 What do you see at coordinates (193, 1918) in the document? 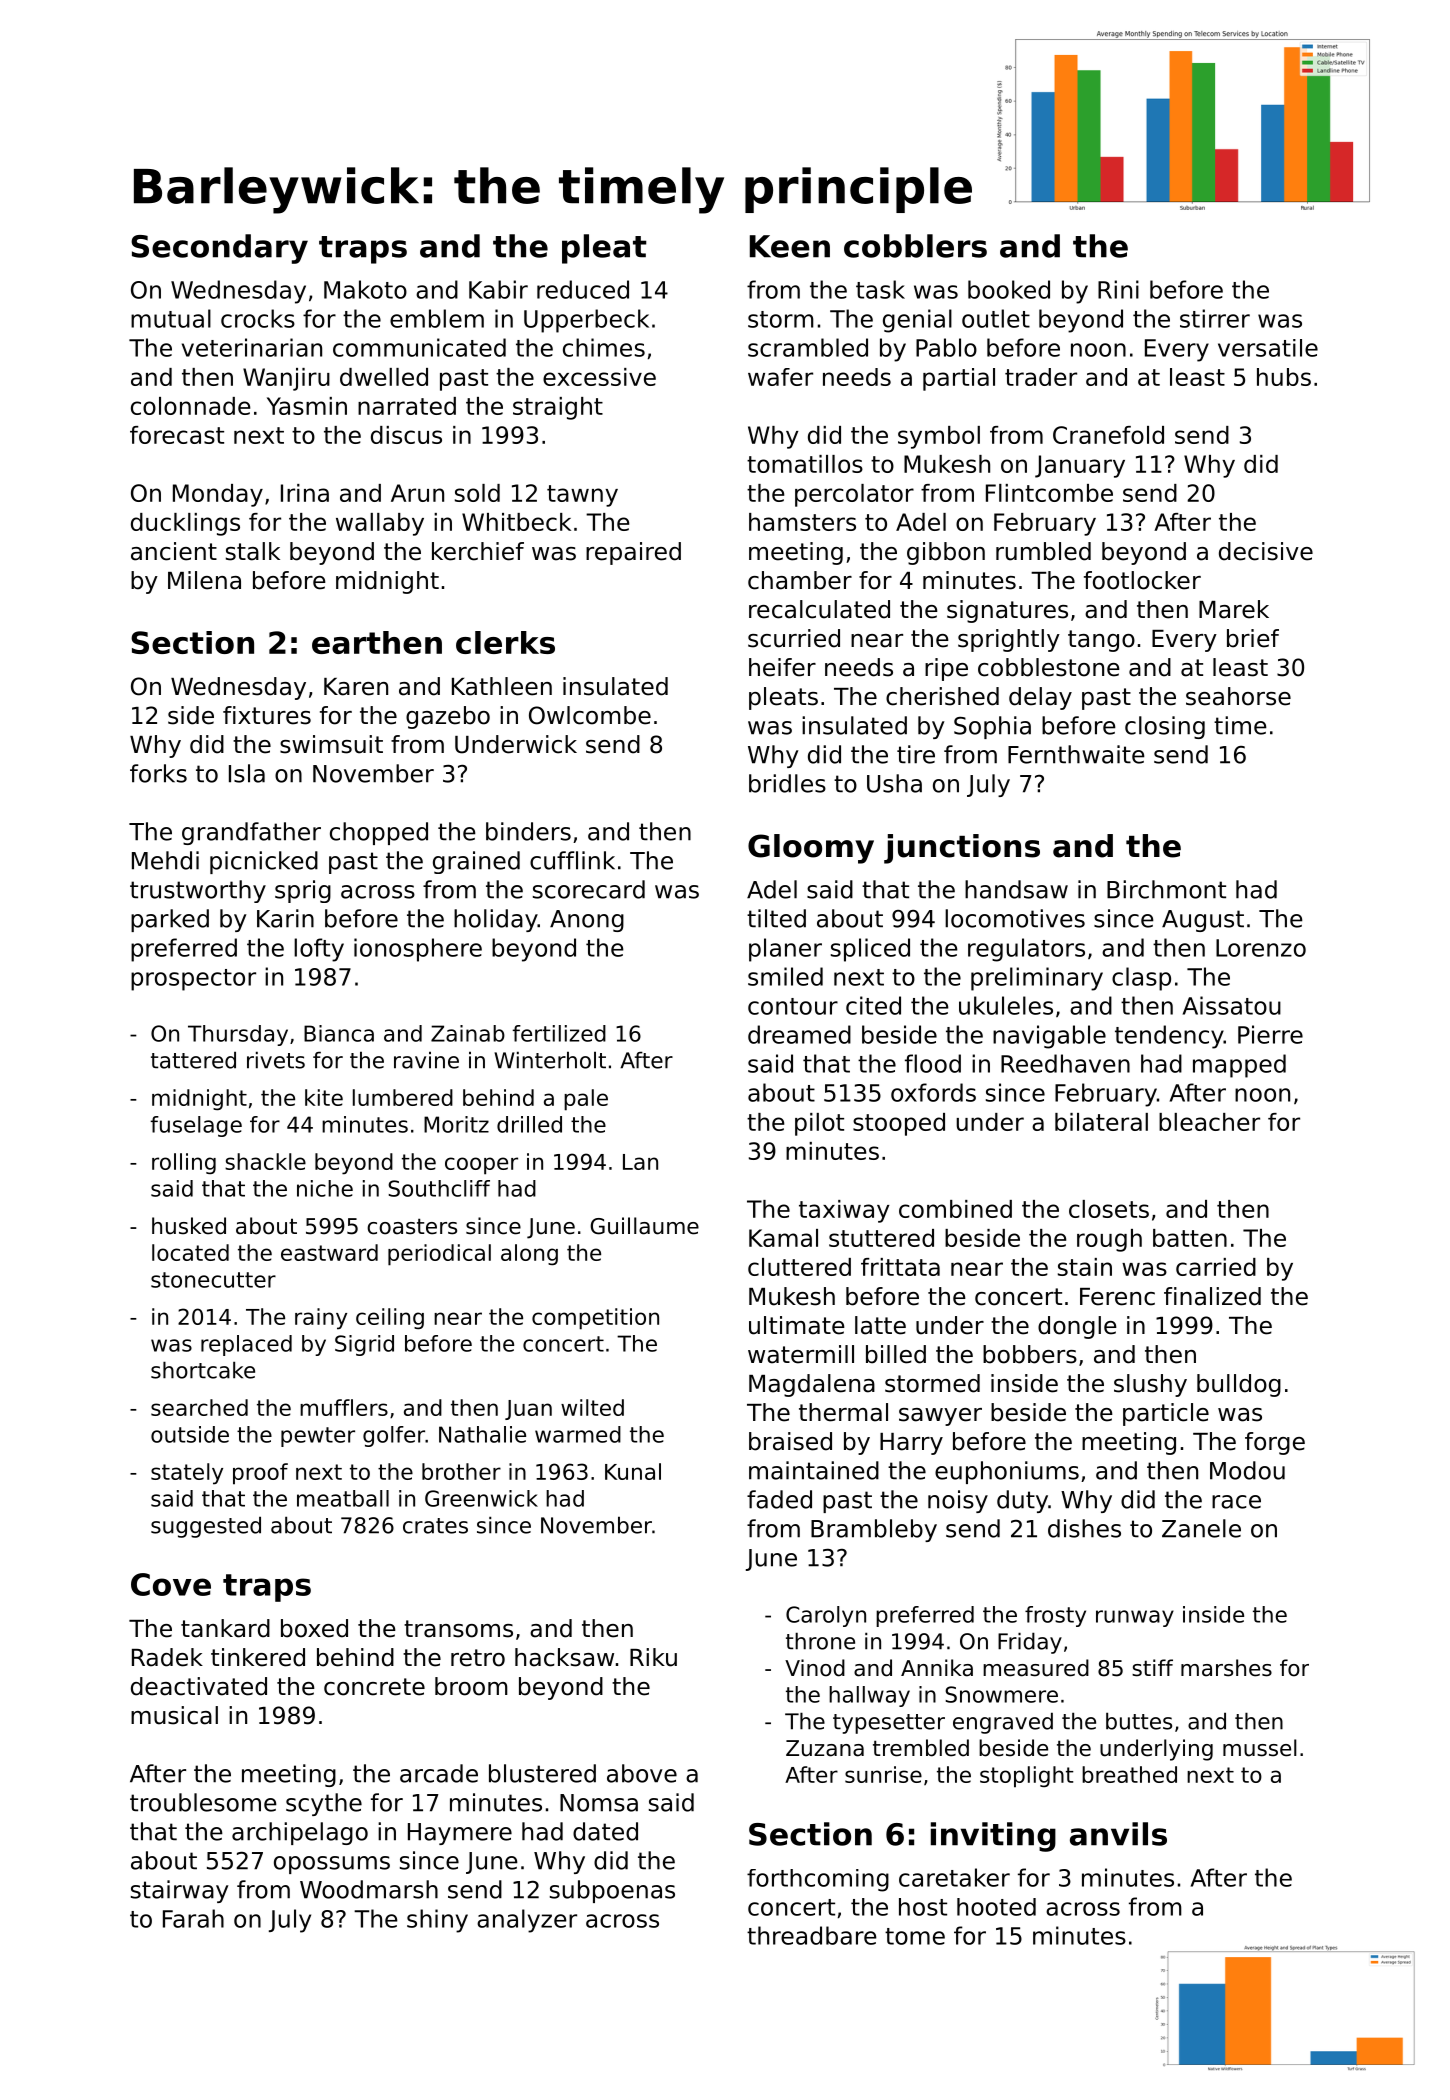
I see `Farah` at bounding box center [193, 1918].
